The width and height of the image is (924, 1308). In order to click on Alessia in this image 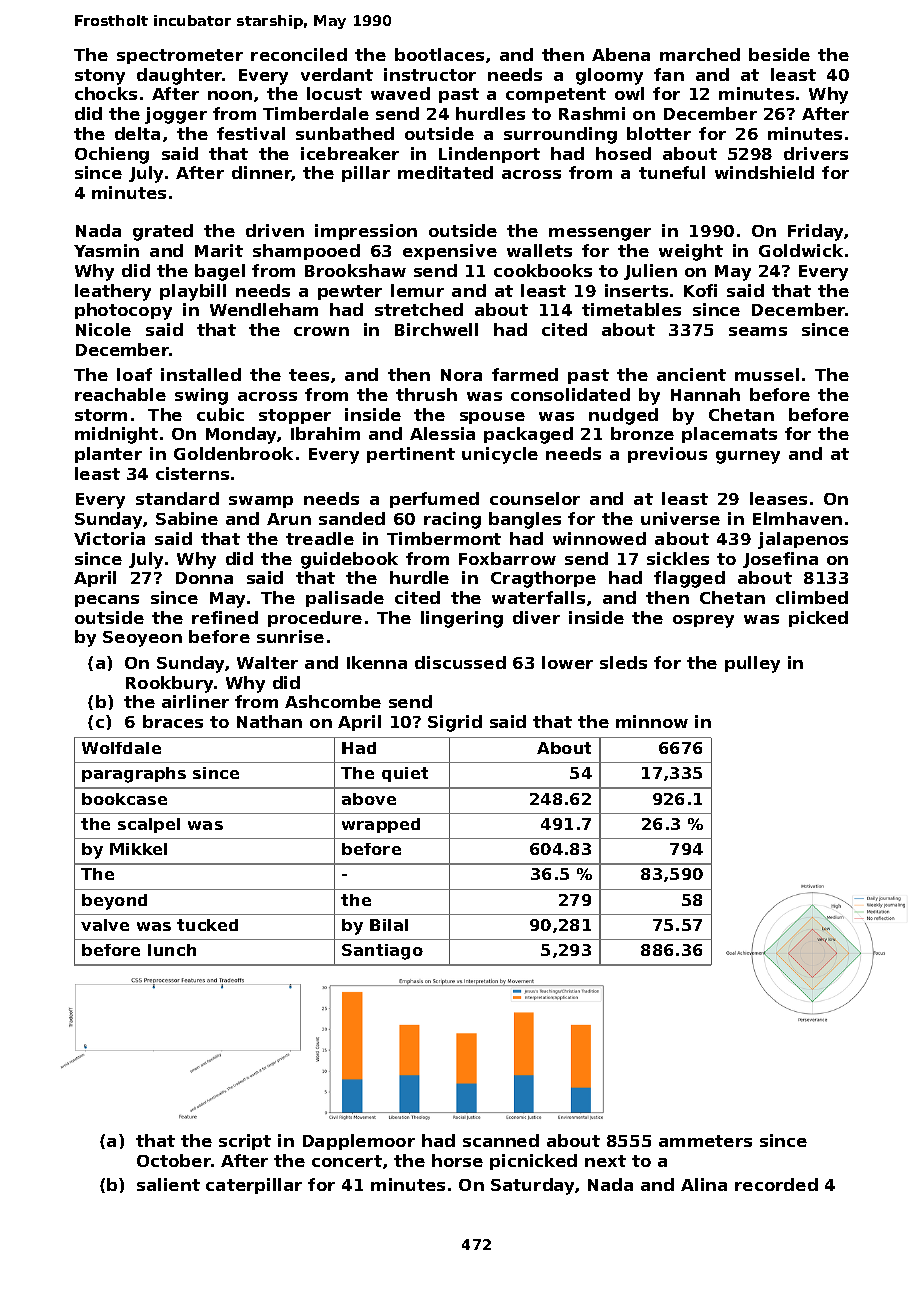, I will do `click(442, 433)`.
